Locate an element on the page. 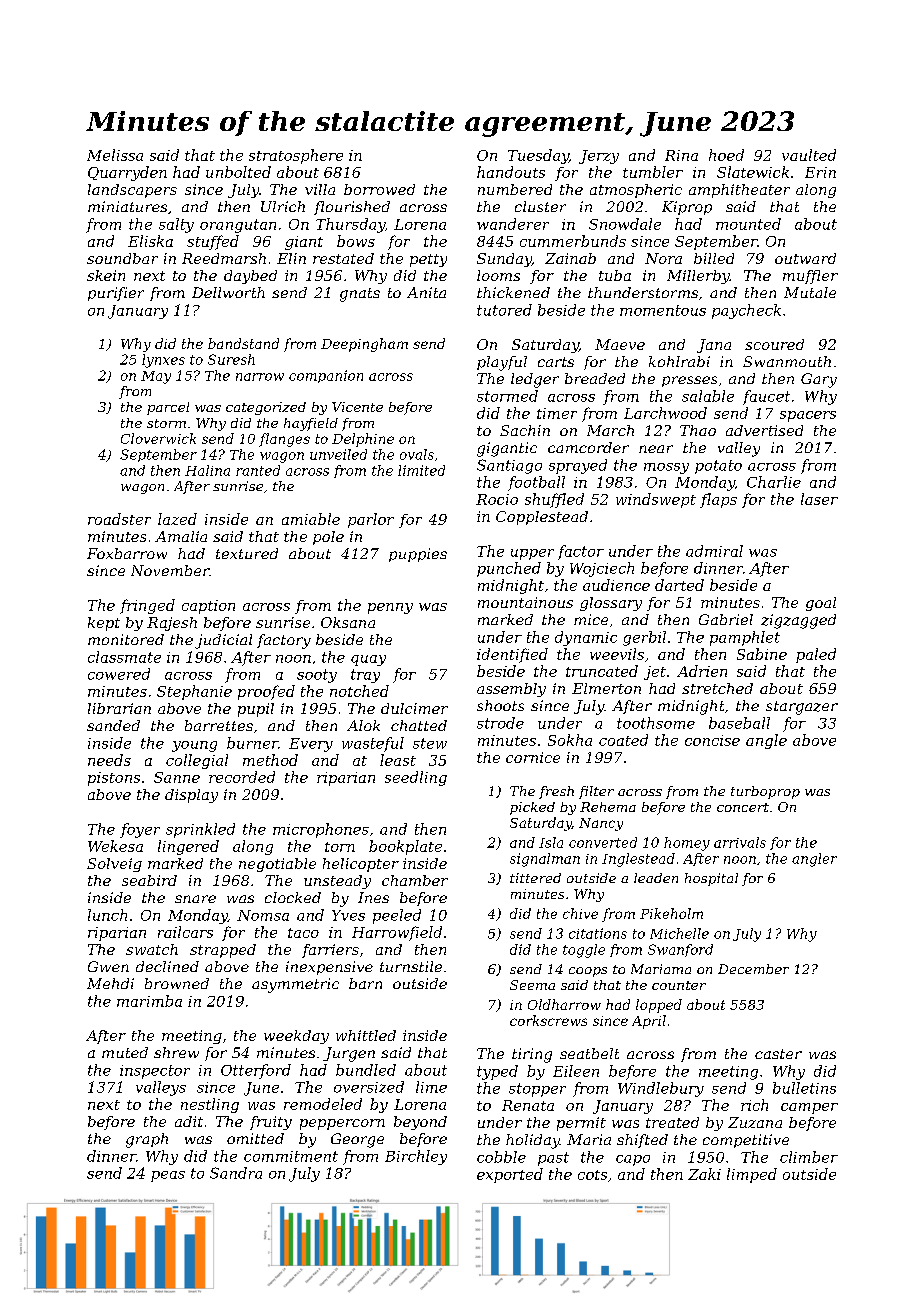  parcel is located at coordinates (168, 408).
